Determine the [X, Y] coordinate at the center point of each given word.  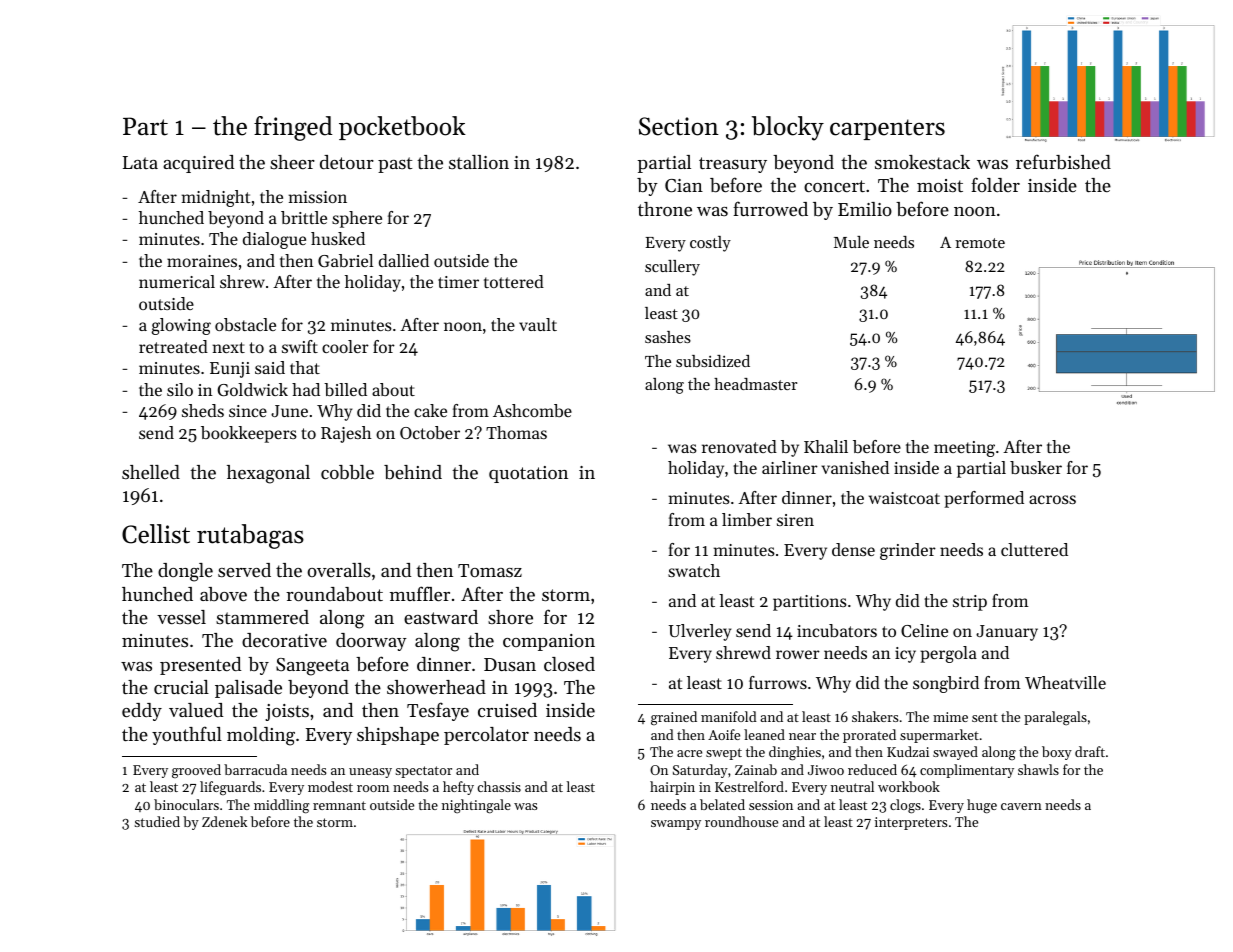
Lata [140, 162]
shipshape [398, 736]
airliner [790, 467]
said [270, 367]
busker [1036, 467]
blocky [788, 128]
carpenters [887, 129]
